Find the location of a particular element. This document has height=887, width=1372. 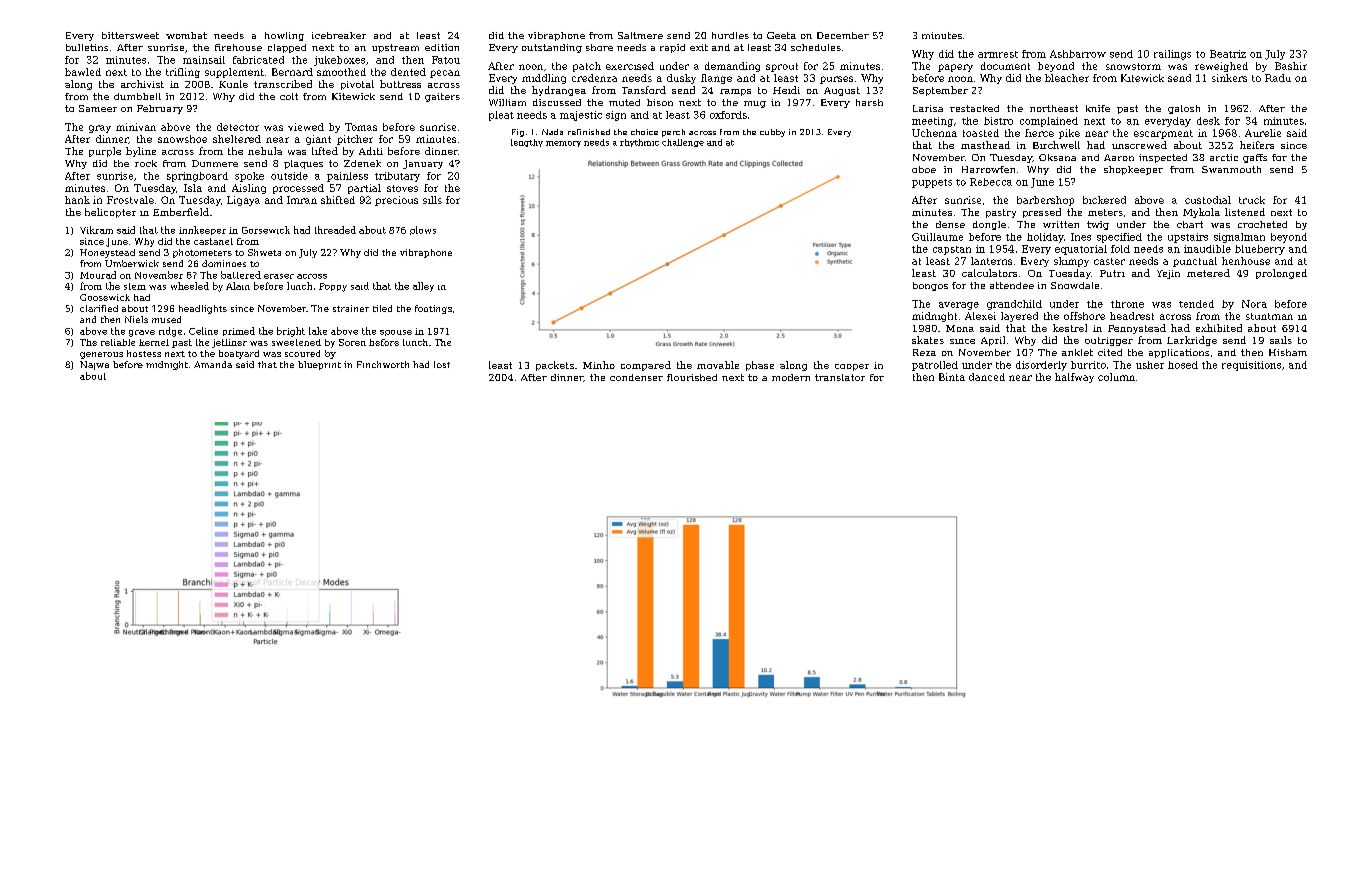

railings is located at coordinates (1172, 55).
